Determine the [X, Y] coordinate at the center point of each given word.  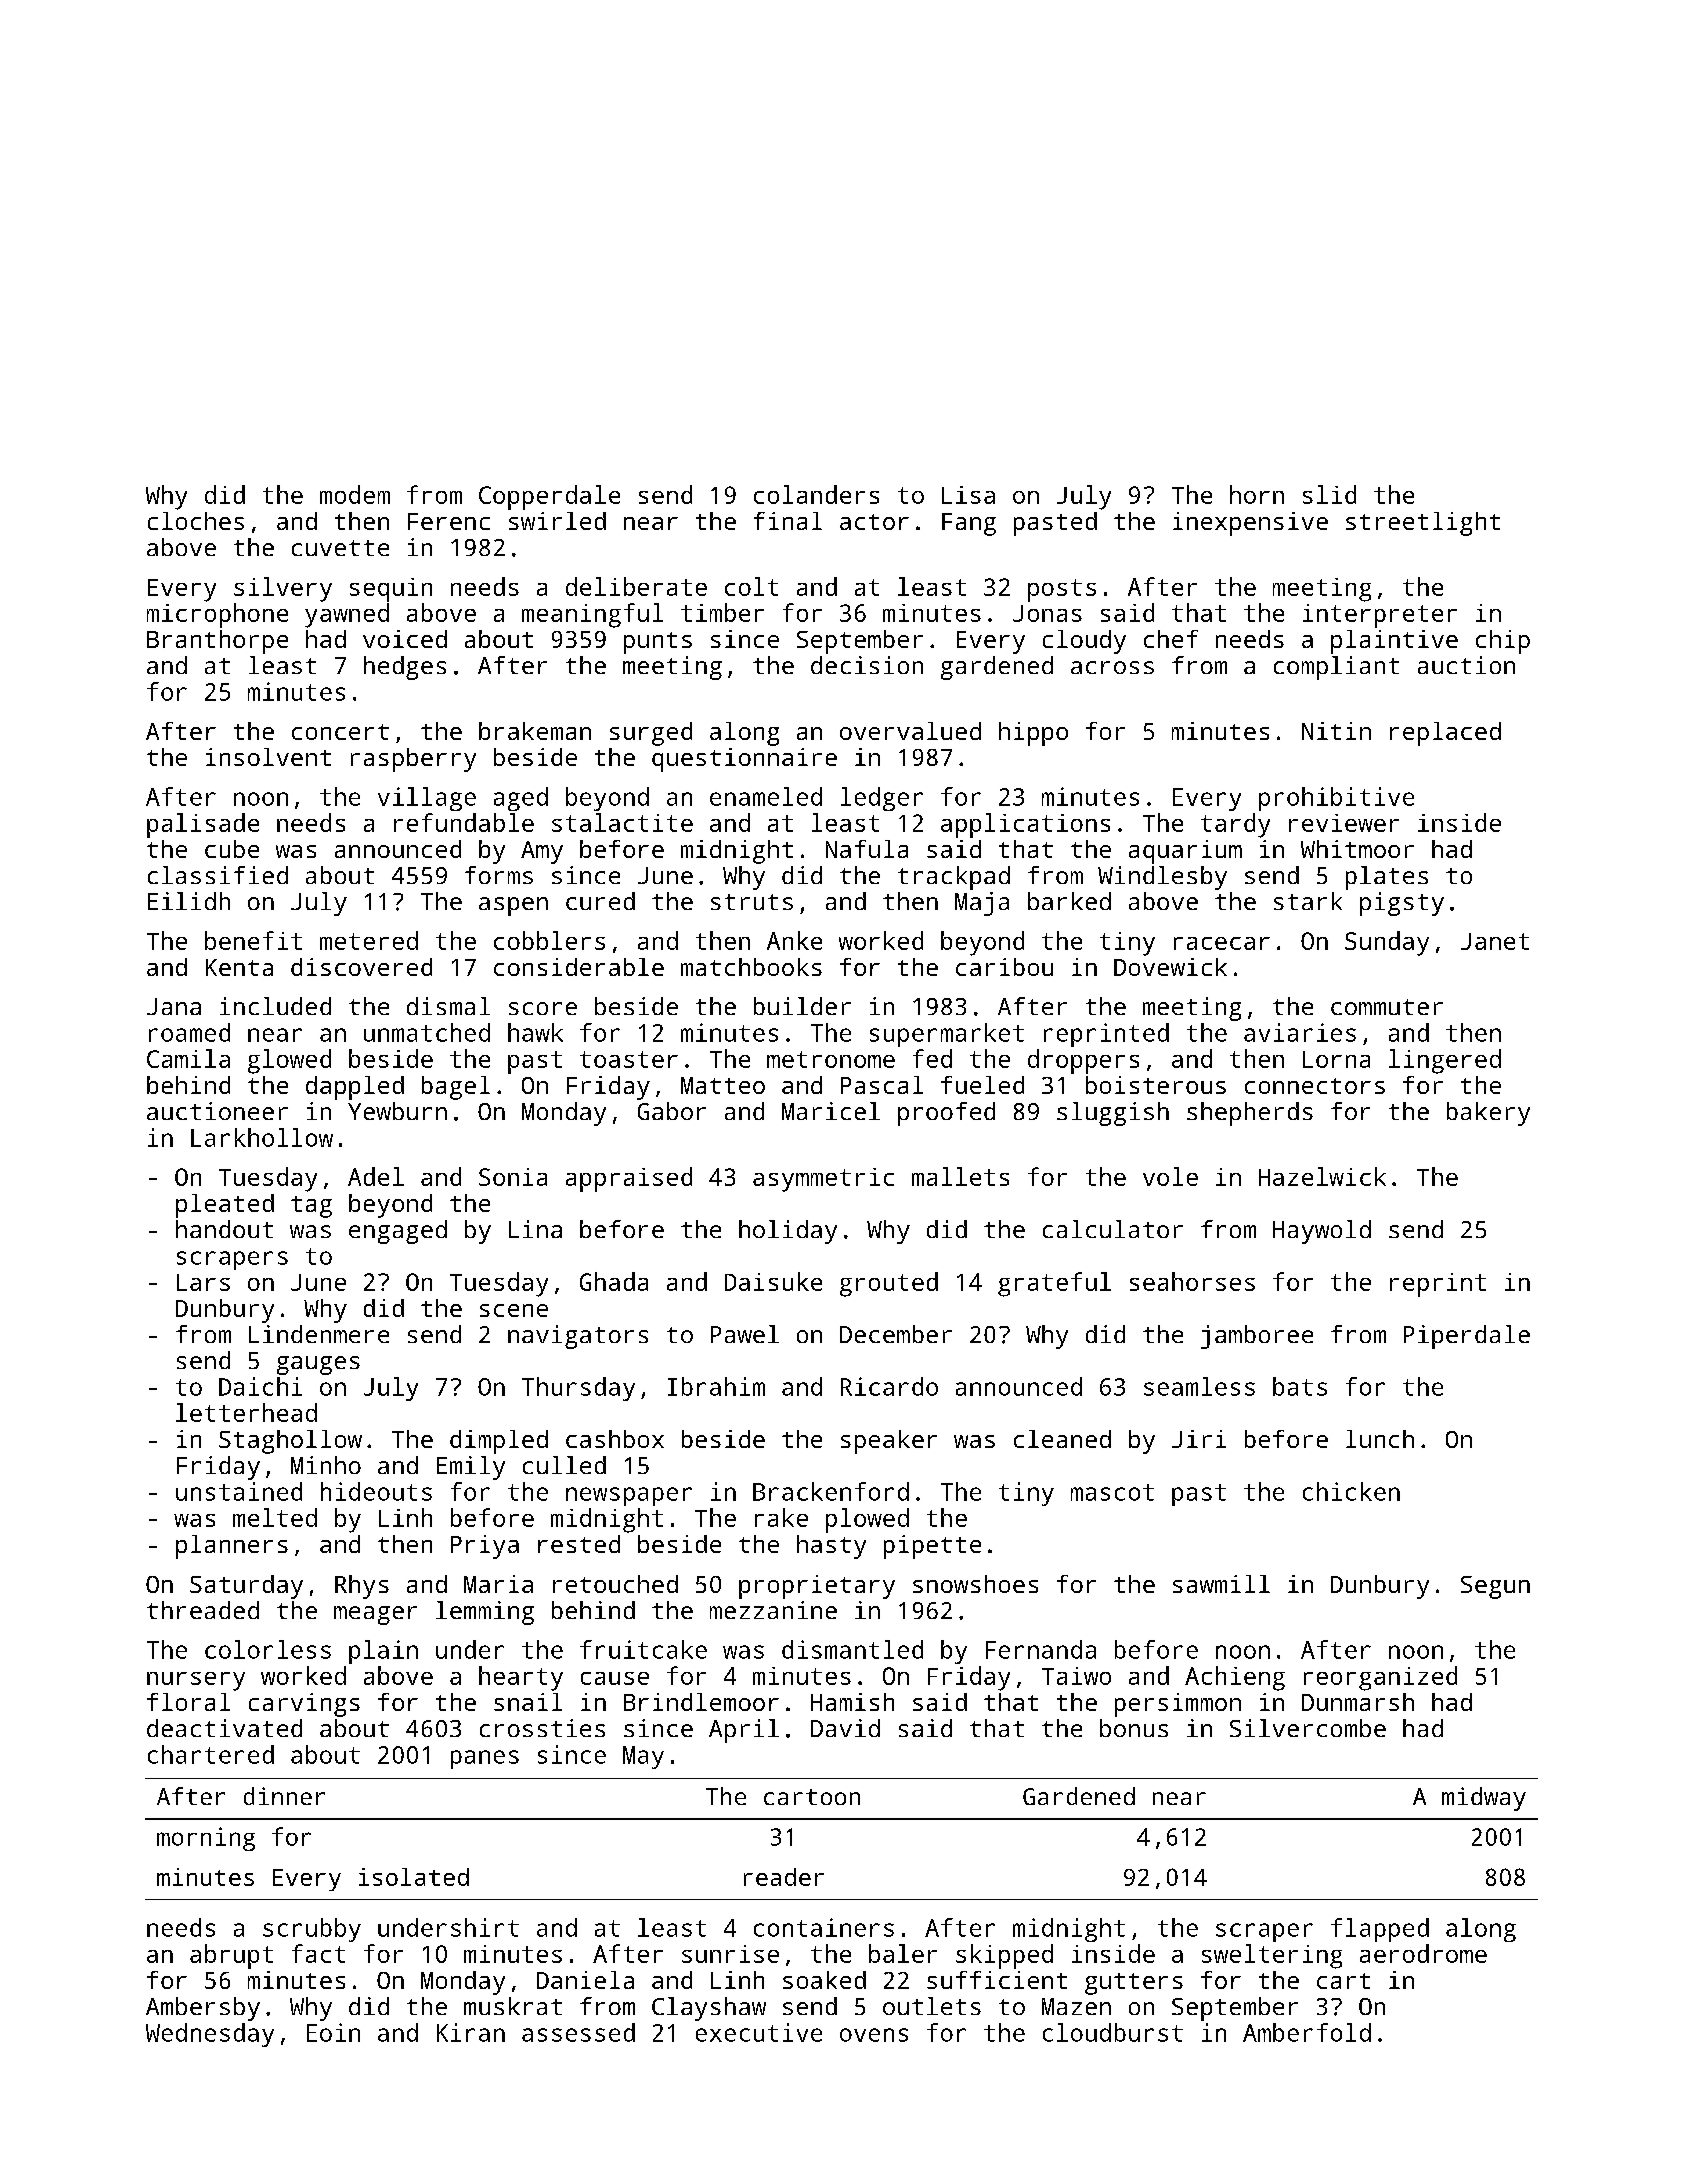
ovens [874, 2035]
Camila [188, 1058]
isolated [414, 1877]
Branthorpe [217, 642]
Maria [498, 1584]
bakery [1488, 1114]
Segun [1495, 1587]
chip [1503, 642]
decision [867, 665]
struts [752, 902]
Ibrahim [716, 1386]
